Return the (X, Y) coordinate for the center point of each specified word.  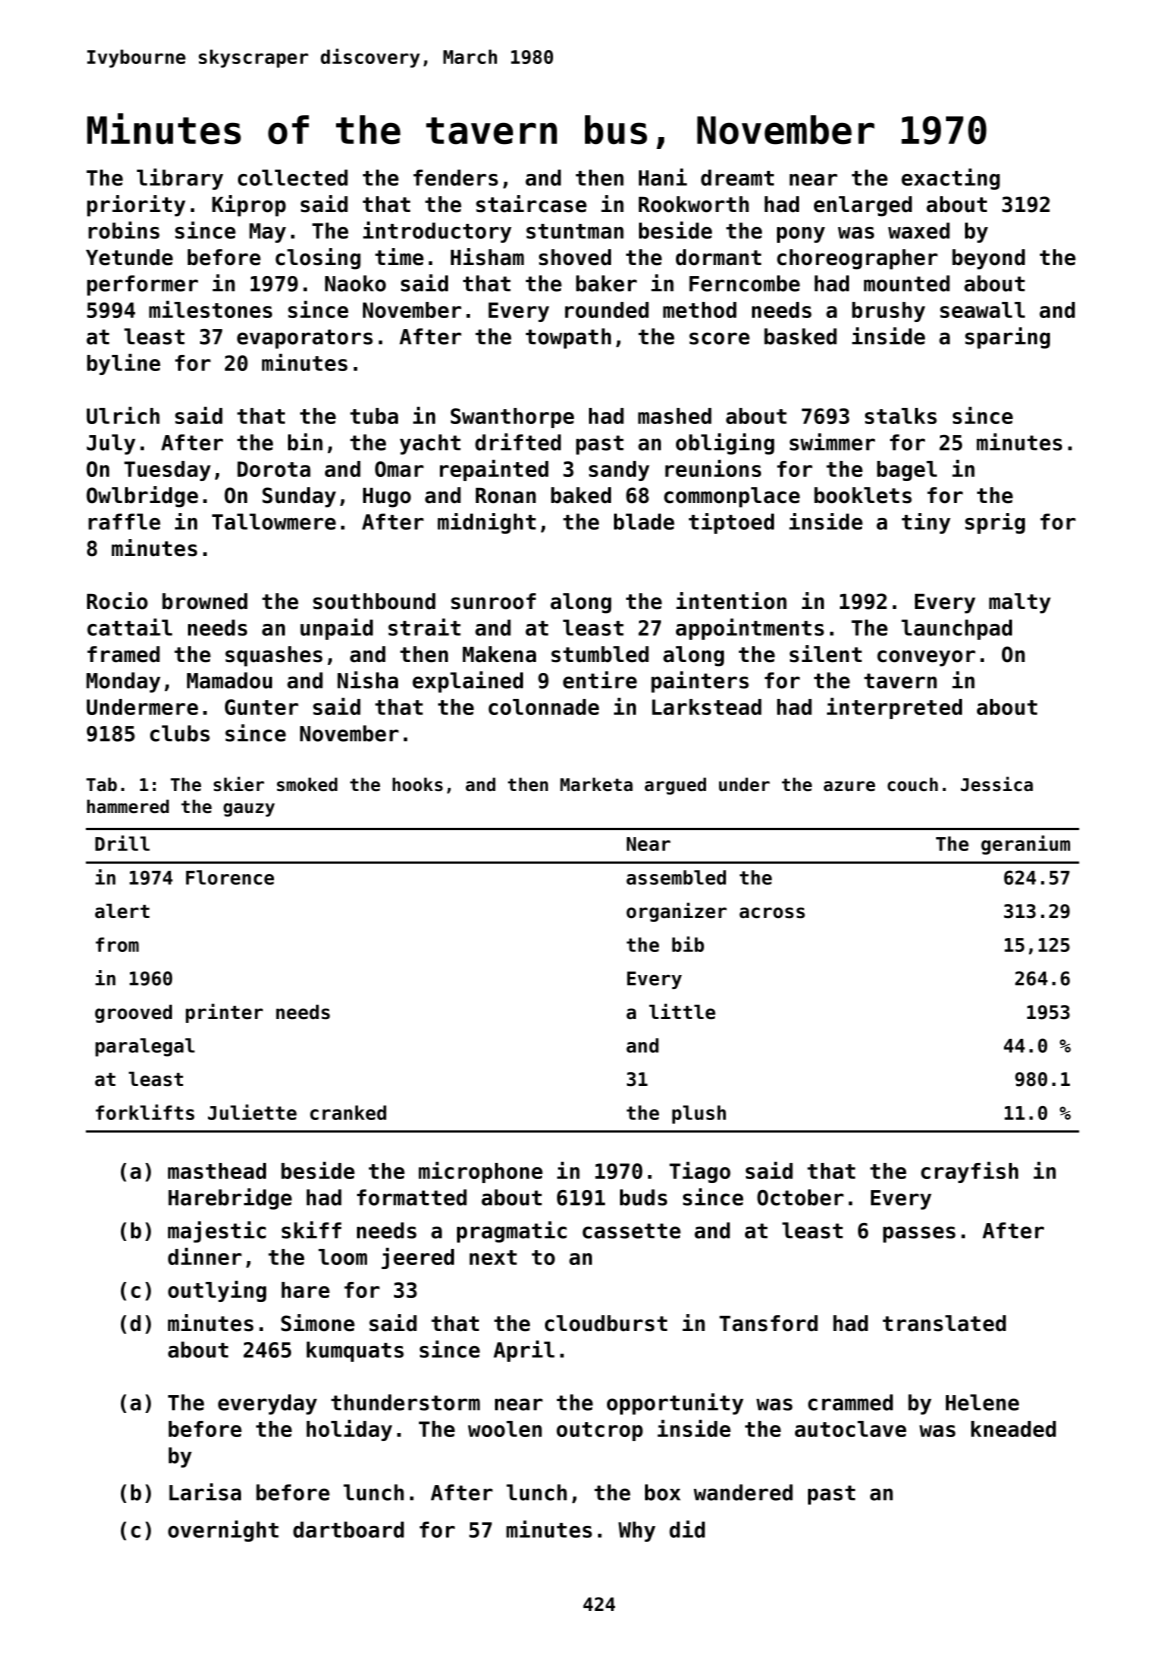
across (772, 913)
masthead (217, 1171)
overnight (223, 1531)
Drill (122, 843)
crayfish (969, 1172)
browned (205, 601)
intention (731, 601)
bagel (907, 471)
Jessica (997, 784)
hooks (417, 784)
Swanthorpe (512, 418)
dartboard (348, 1529)
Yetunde (129, 257)
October (800, 1197)
